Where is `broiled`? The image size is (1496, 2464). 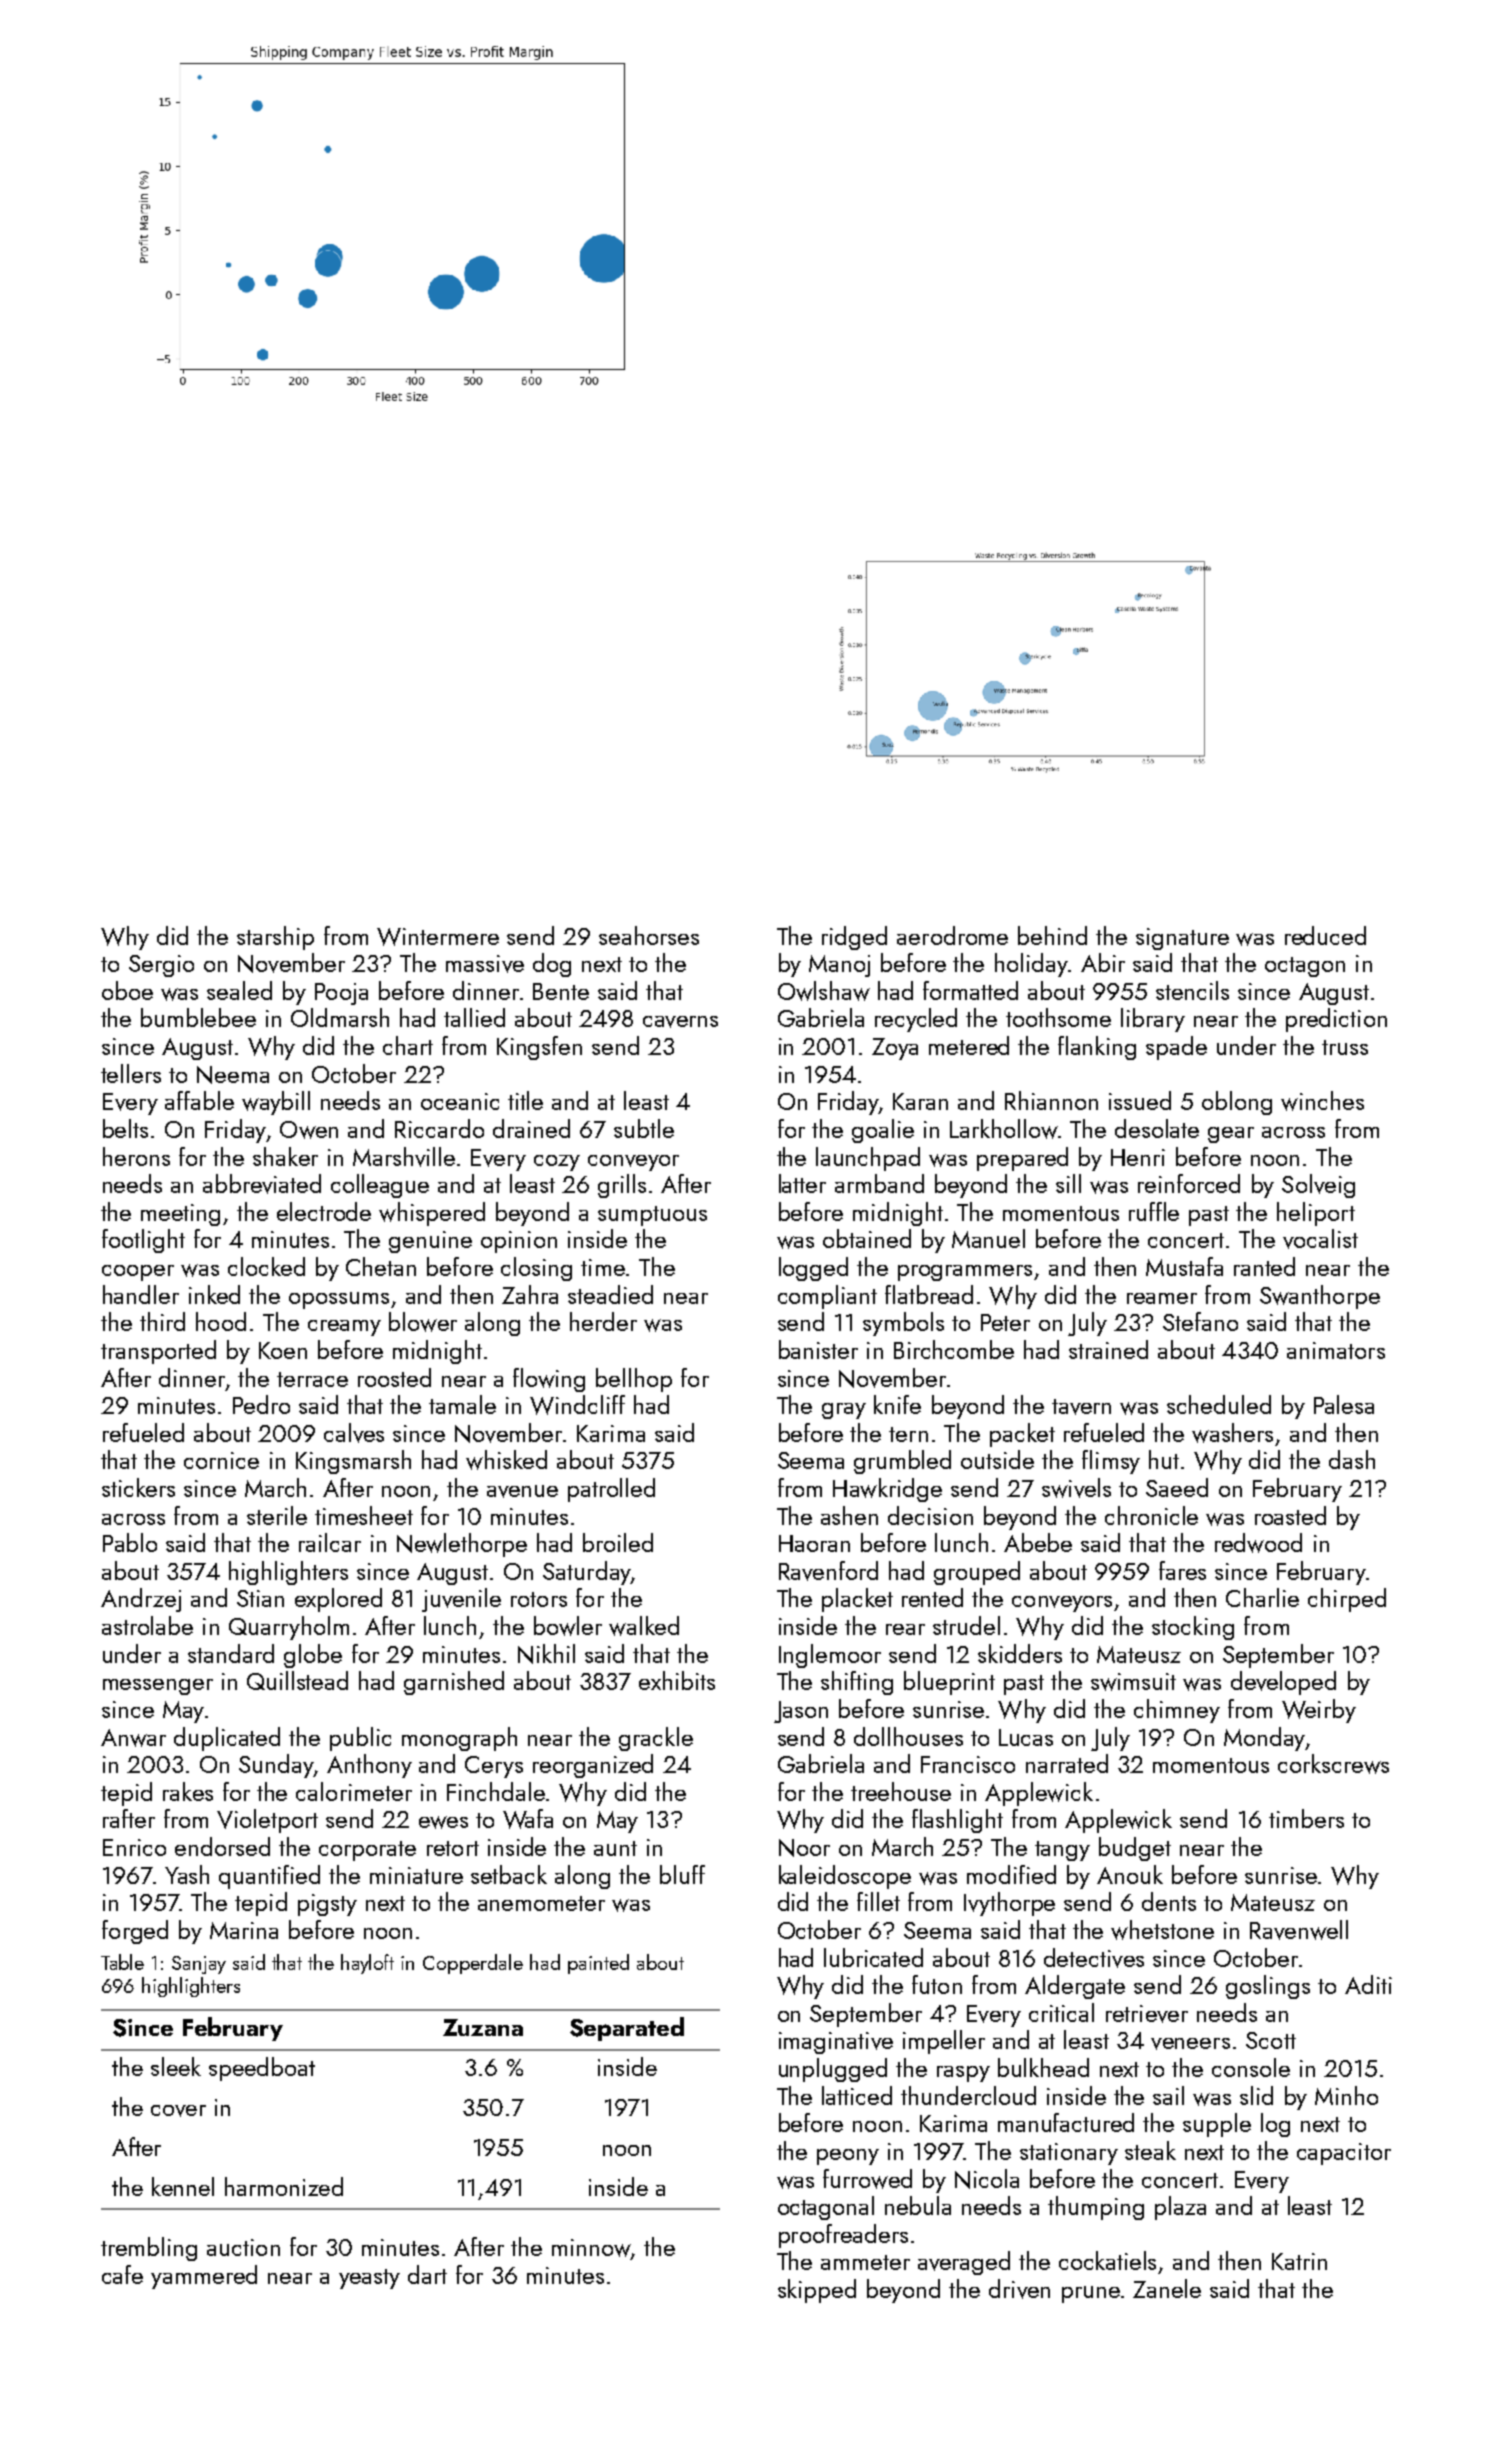 broiled is located at coordinates (618, 1542).
